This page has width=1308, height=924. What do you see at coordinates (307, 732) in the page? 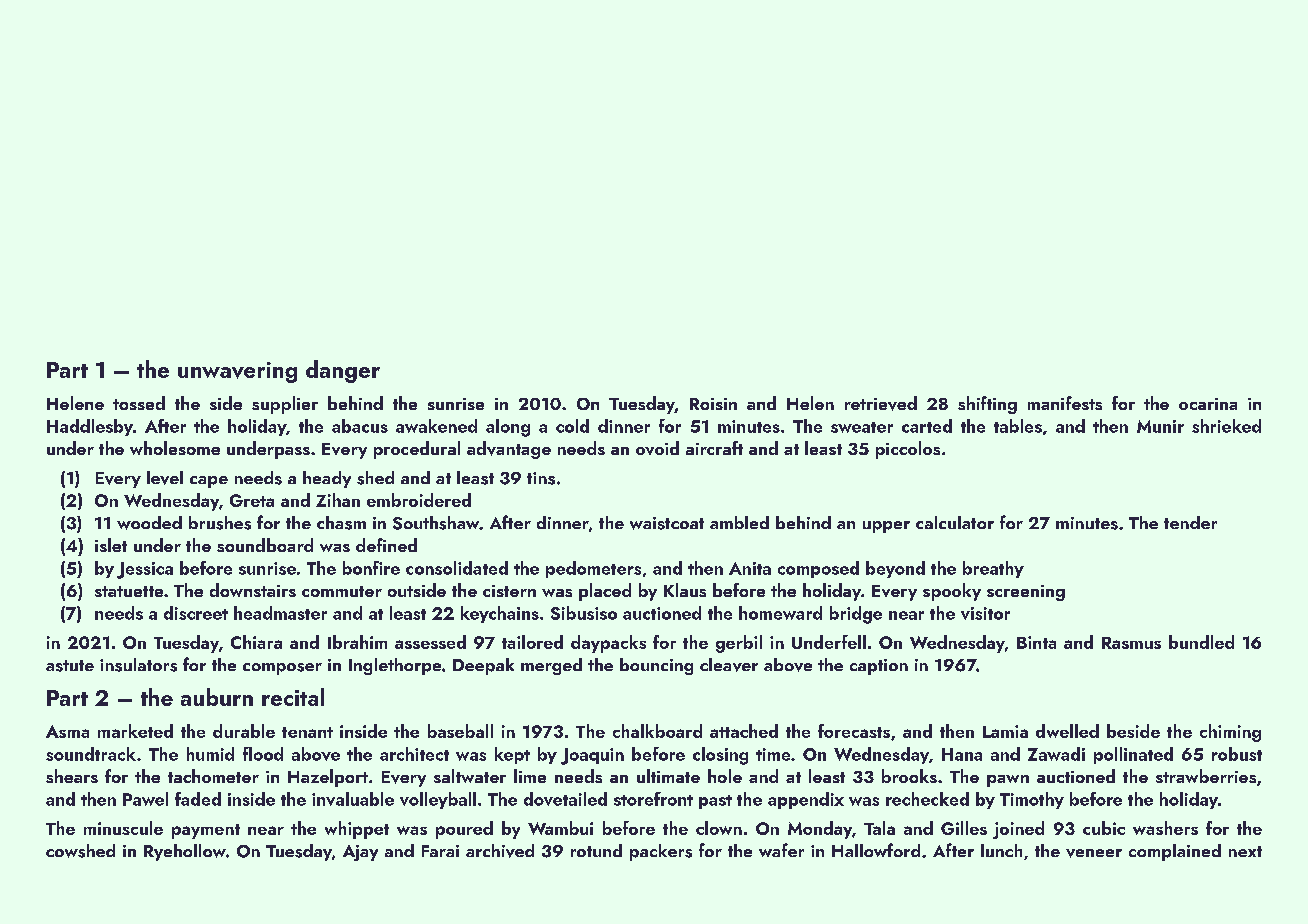
I see `tenant` at bounding box center [307, 732].
